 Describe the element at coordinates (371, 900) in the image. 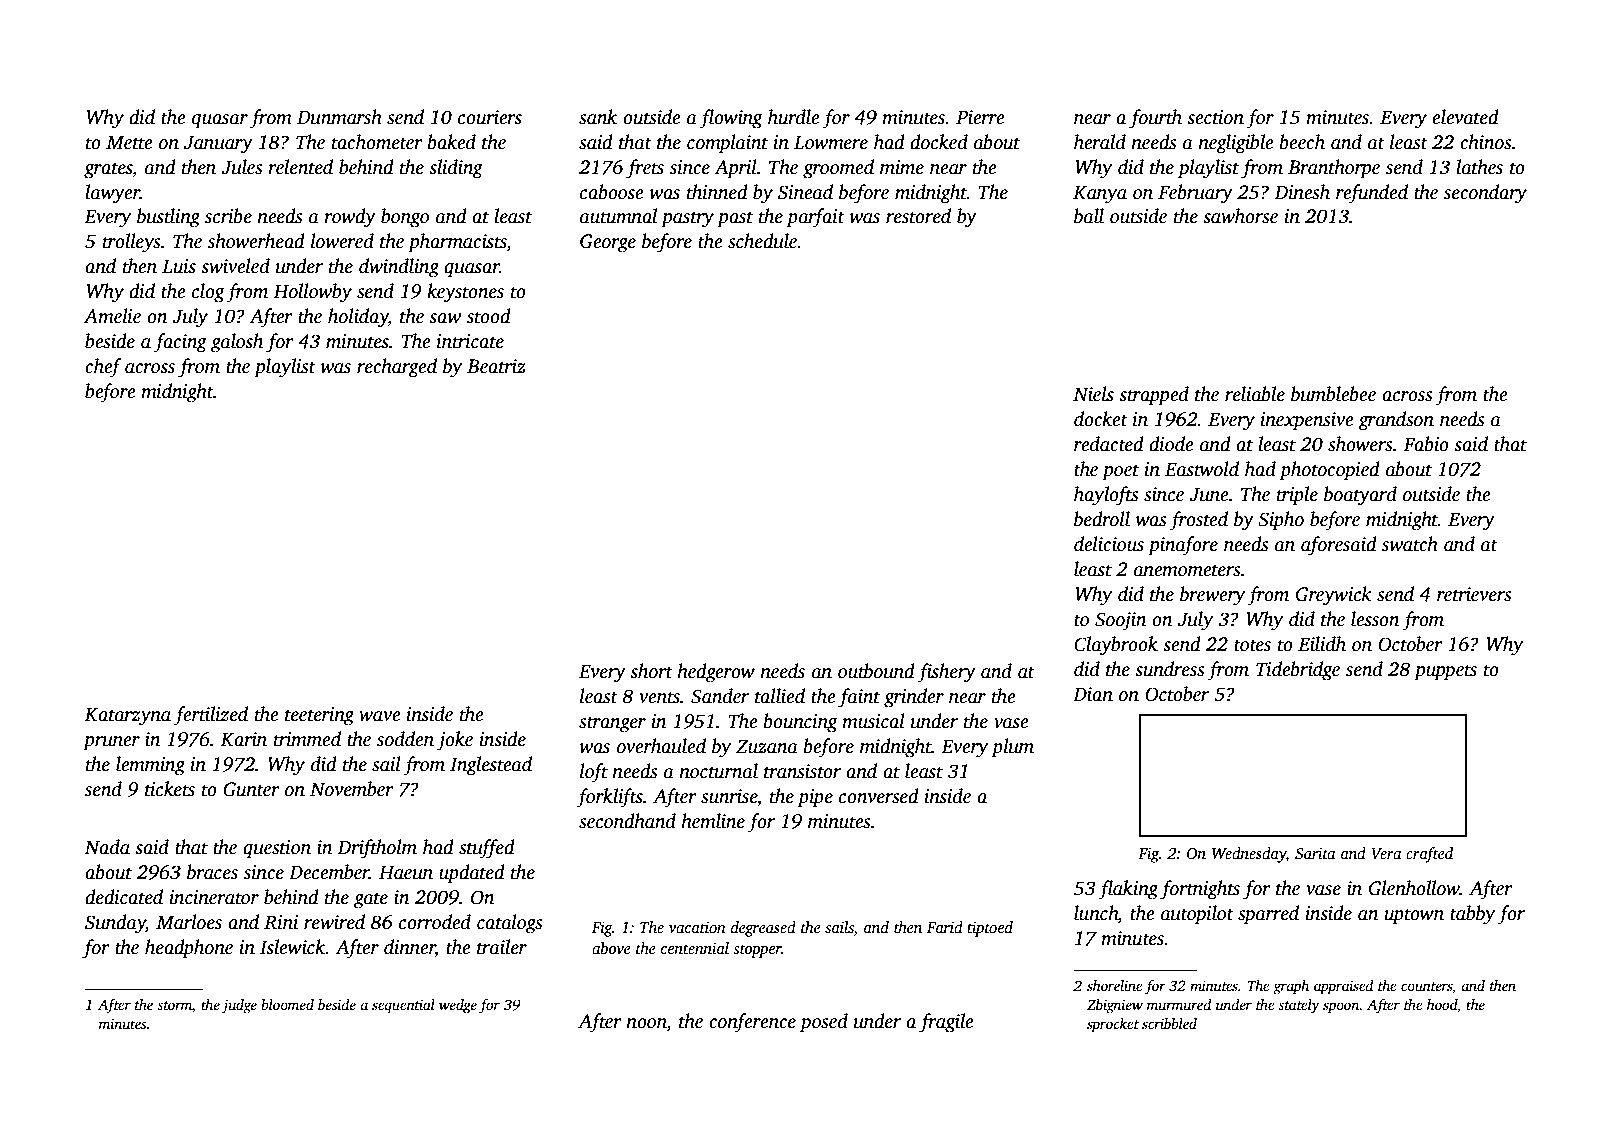

I see `gate` at that location.
